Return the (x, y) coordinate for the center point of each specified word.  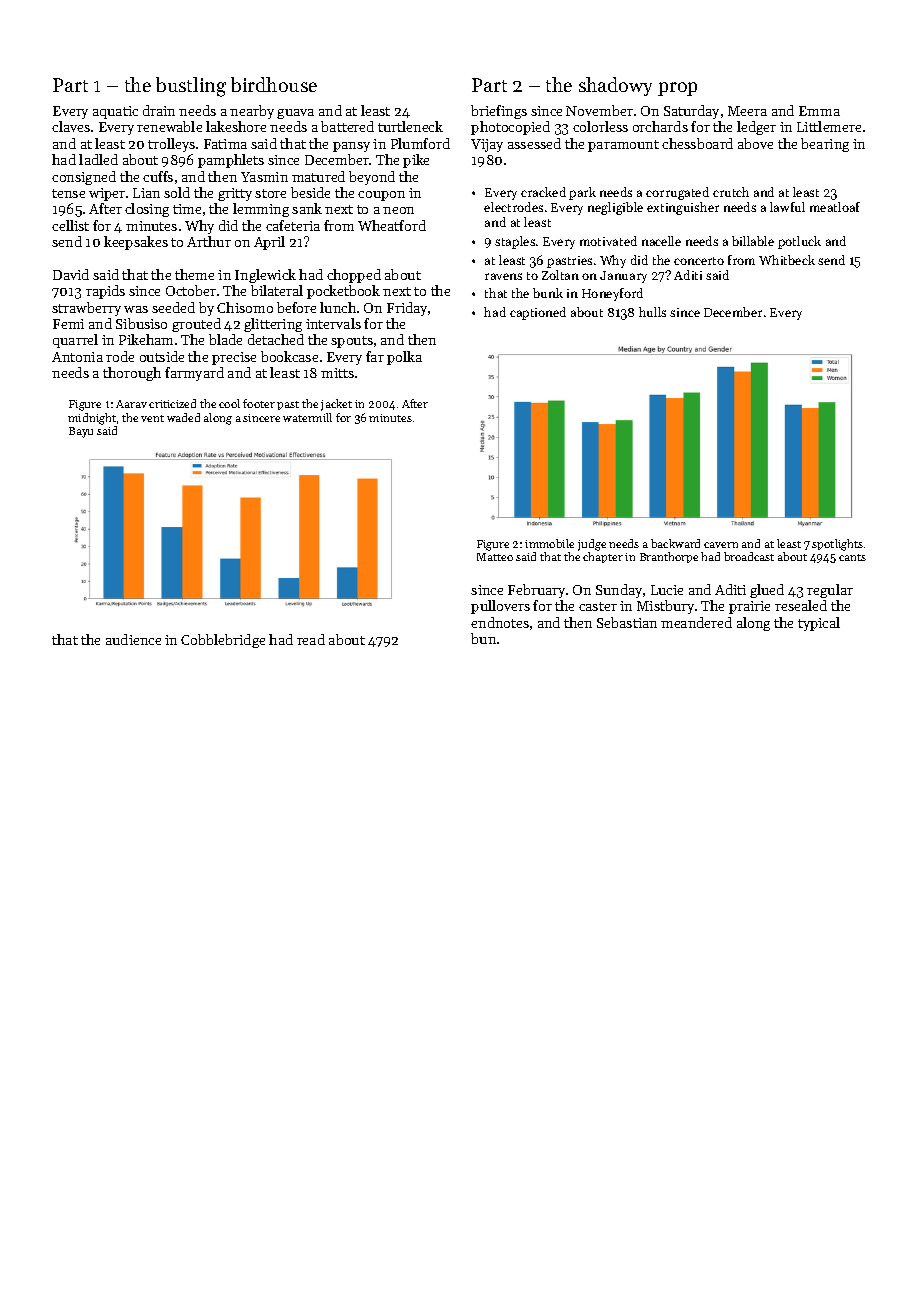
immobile (549, 543)
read (311, 639)
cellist (70, 225)
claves (71, 126)
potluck (799, 242)
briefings (499, 112)
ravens (503, 276)
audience (133, 639)
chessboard (697, 143)
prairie (749, 607)
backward (675, 543)
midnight (92, 419)
